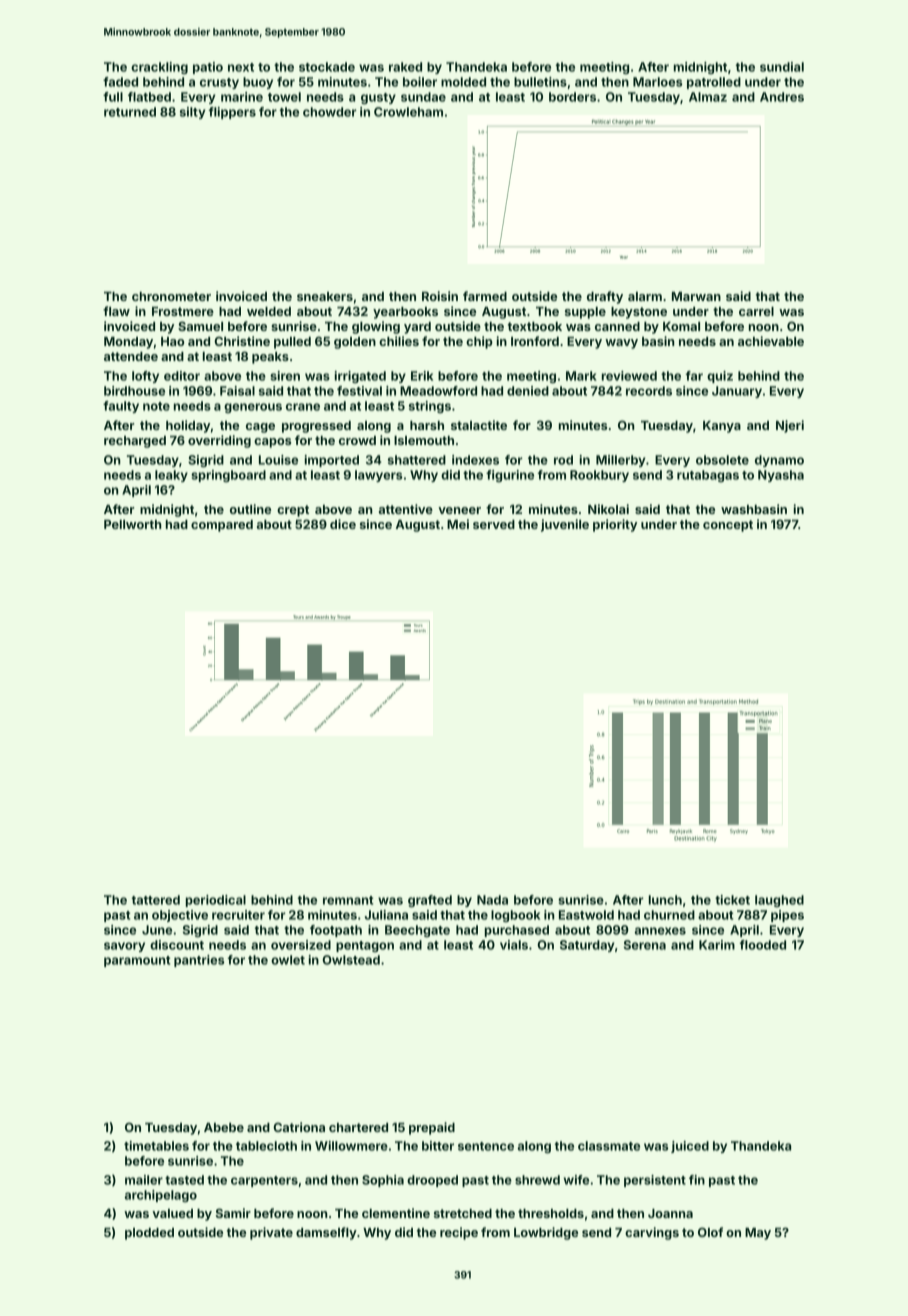 The image size is (908, 1316). Describe the element at coordinates (149, 1234) in the document. I see `plodded` at that location.
